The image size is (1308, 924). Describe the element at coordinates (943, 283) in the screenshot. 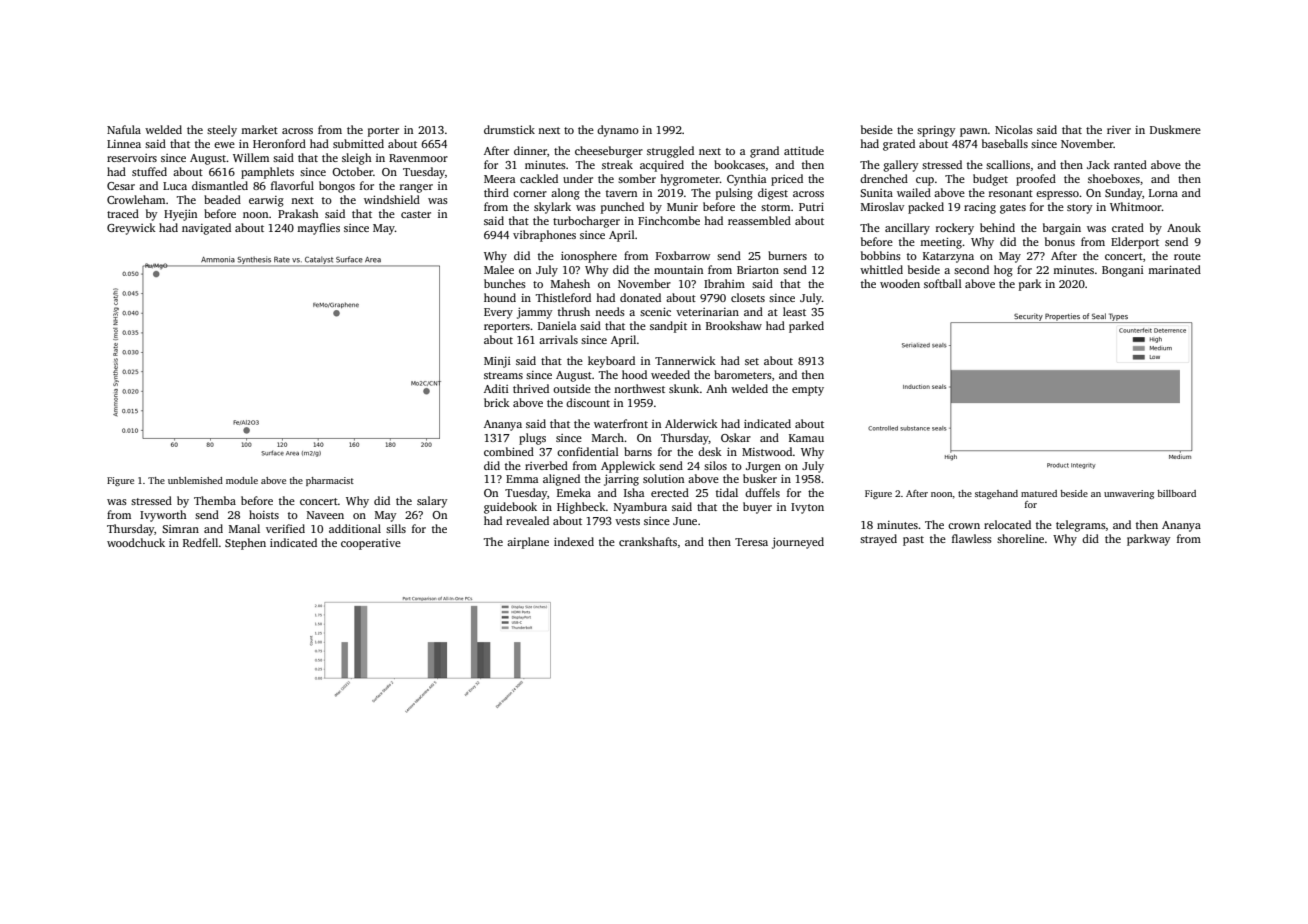

I see `softball` at that location.
